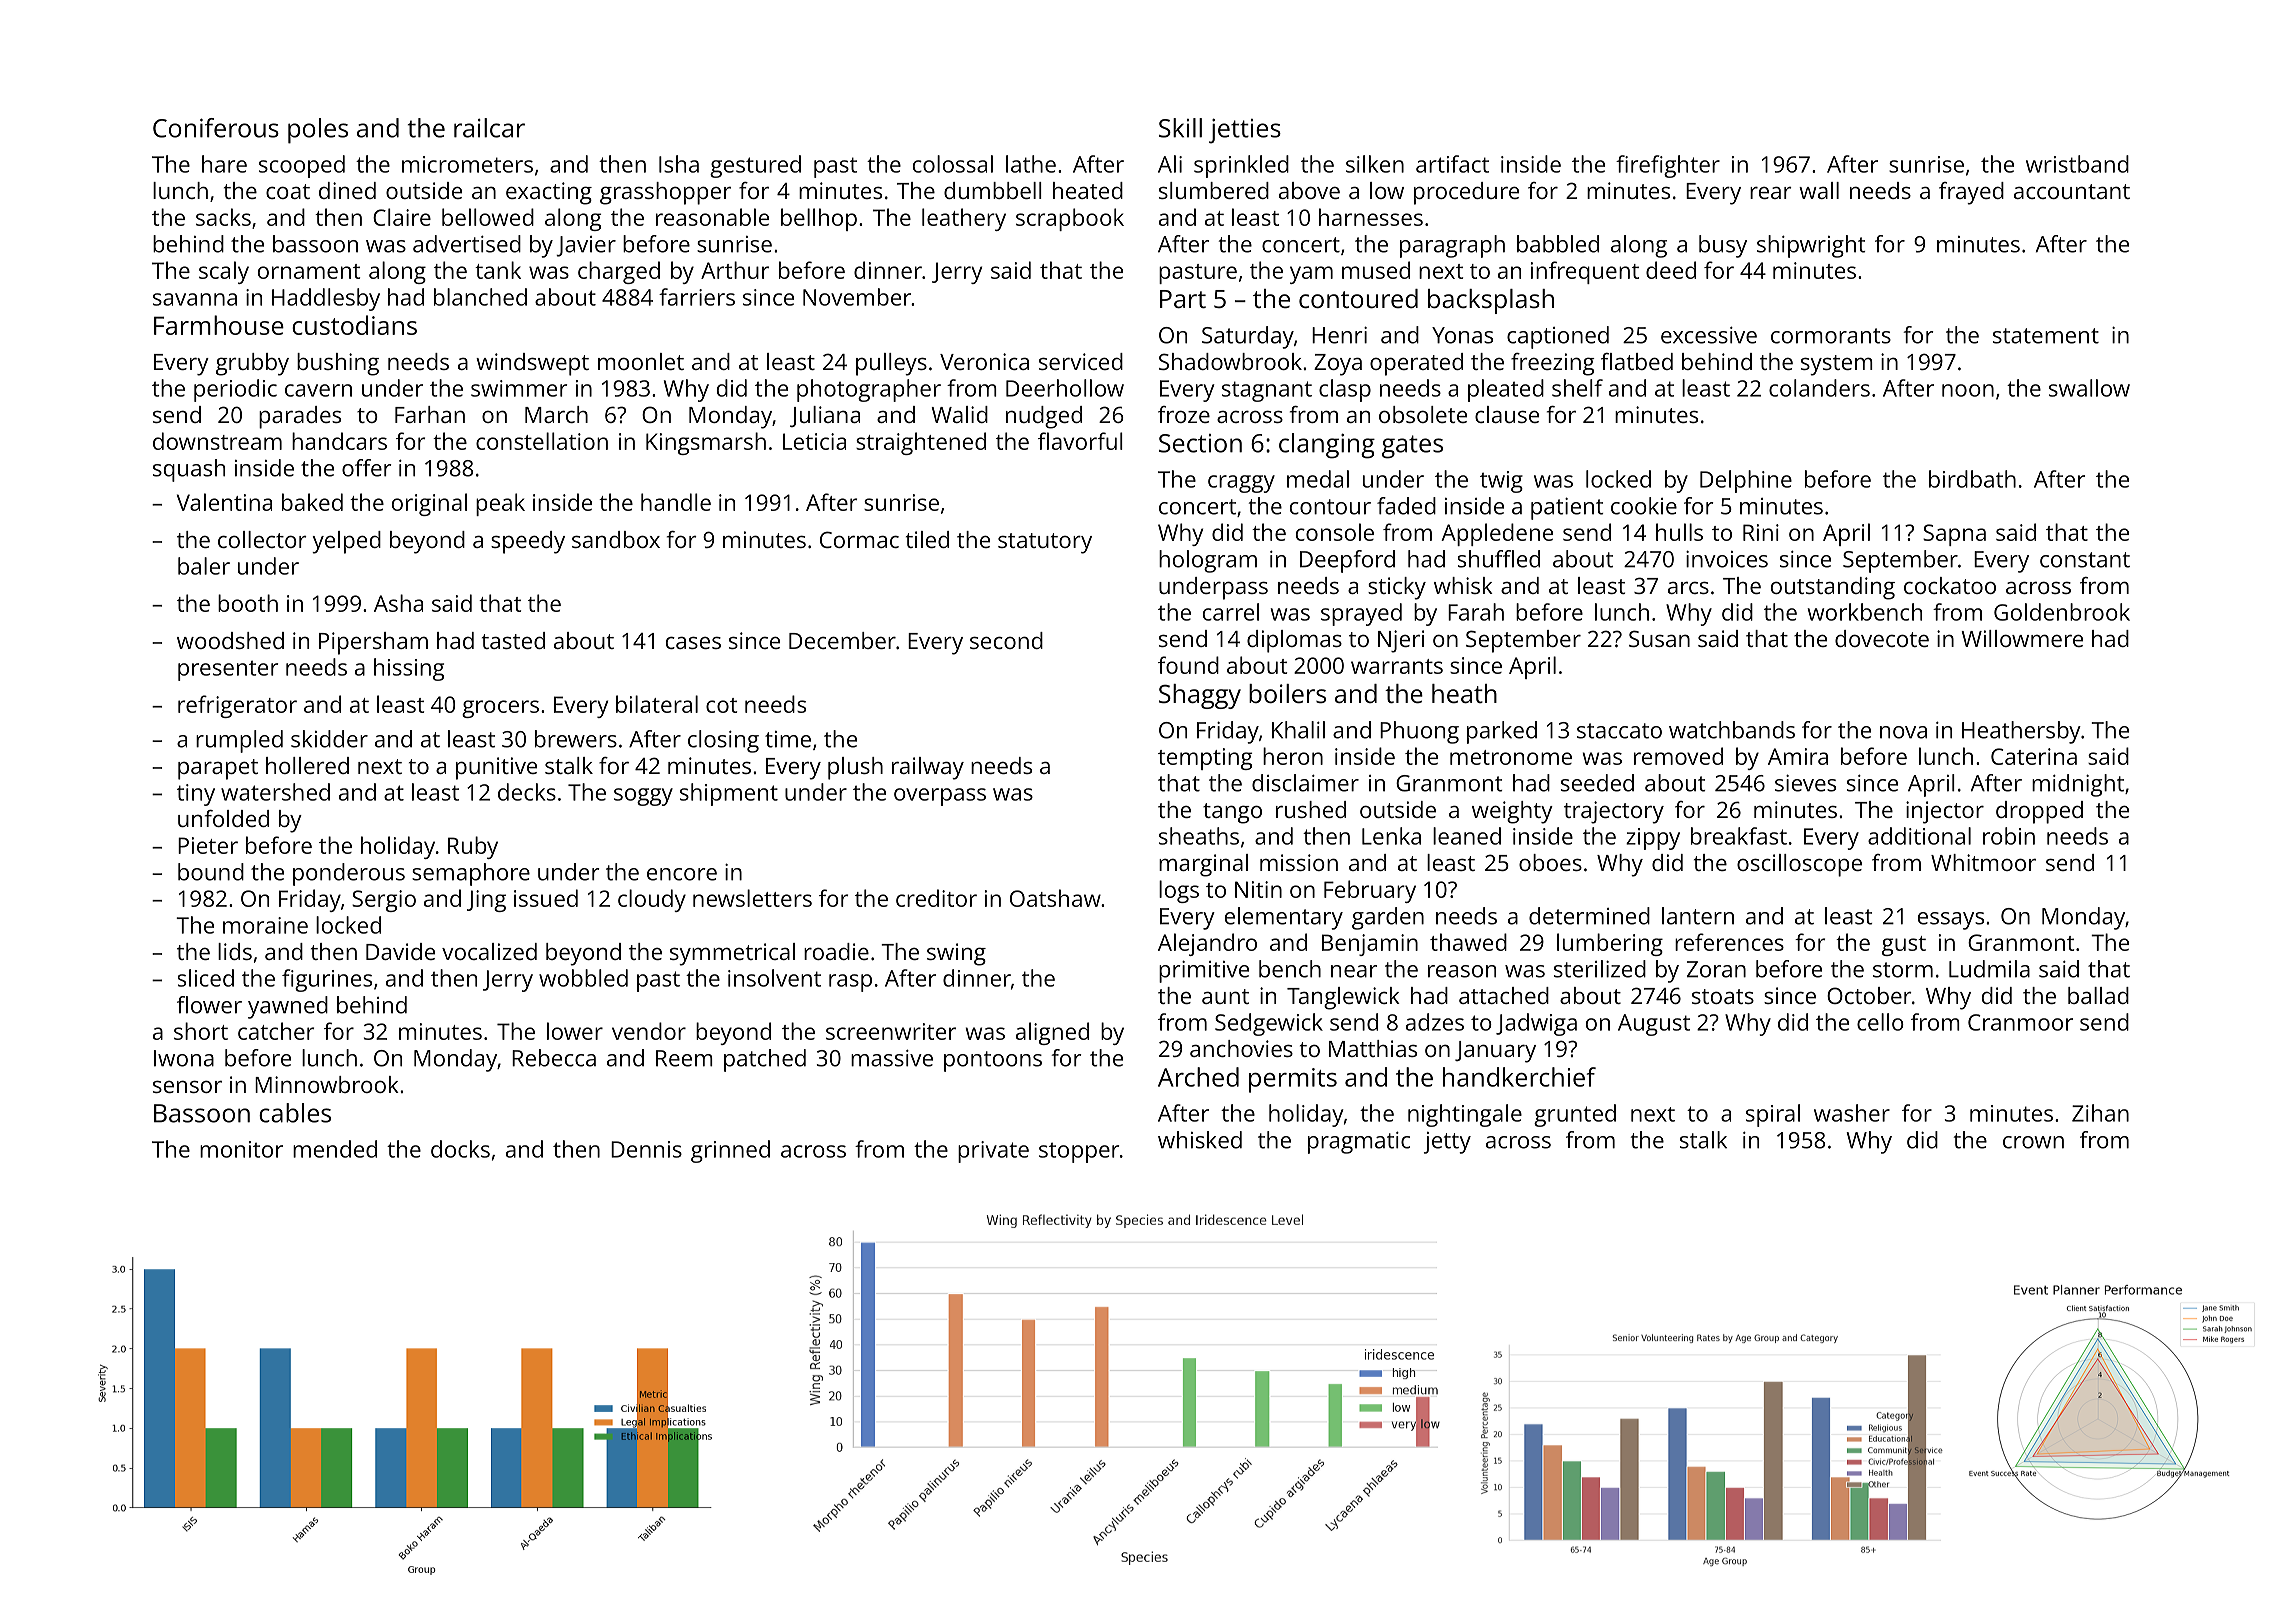  What do you see at coordinates (1452, 164) in the page?
I see `artifact` at bounding box center [1452, 164].
